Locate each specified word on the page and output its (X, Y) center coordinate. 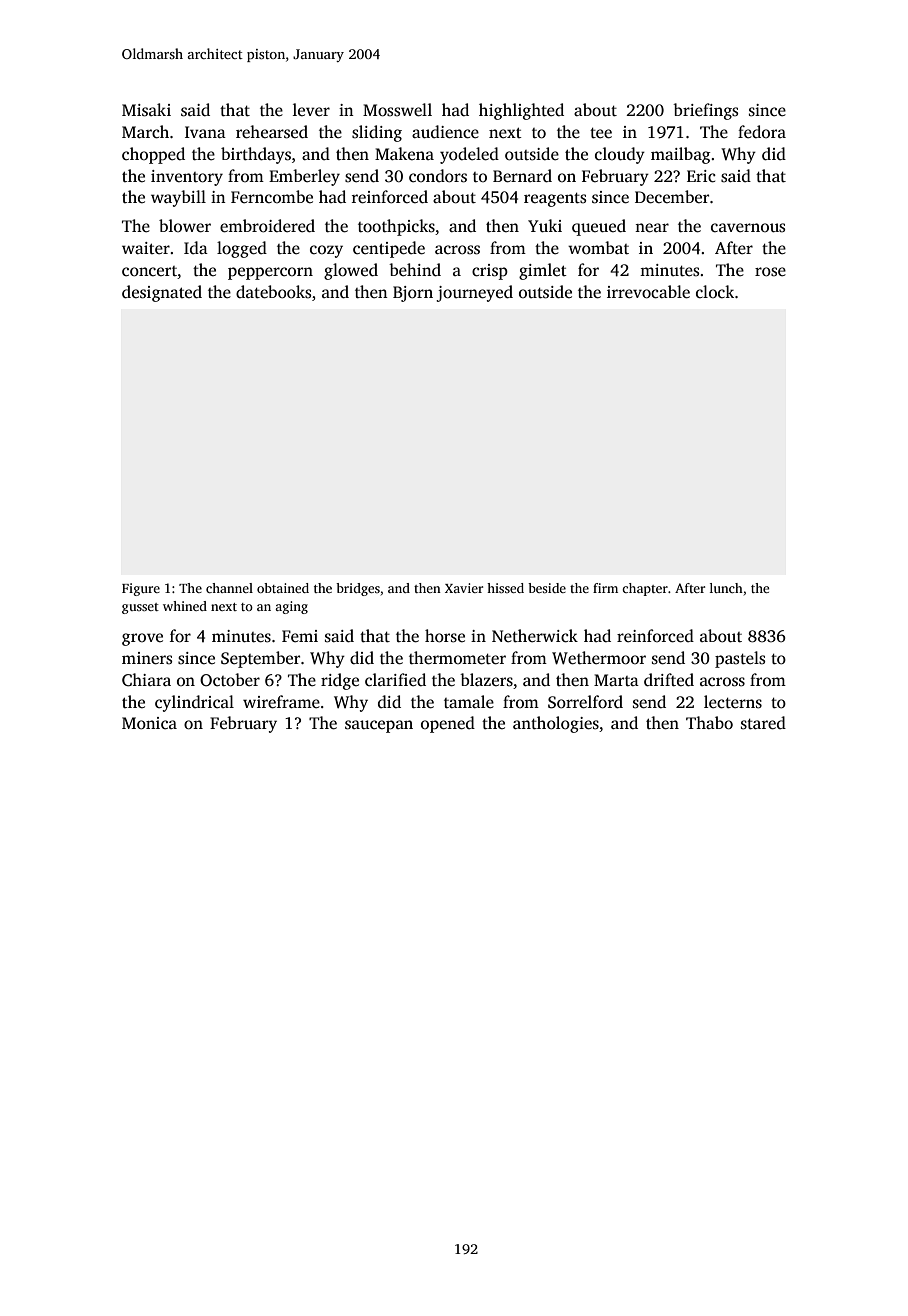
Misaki (146, 110)
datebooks (273, 292)
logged (242, 249)
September (260, 659)
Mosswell (397, 110)
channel (229, 588)
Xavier (464, 588)
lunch (726, 588)
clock (715, 291)
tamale (469, 702)
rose (770, 272)
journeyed (474, 293)
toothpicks (396, 227)
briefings (705, 111)
